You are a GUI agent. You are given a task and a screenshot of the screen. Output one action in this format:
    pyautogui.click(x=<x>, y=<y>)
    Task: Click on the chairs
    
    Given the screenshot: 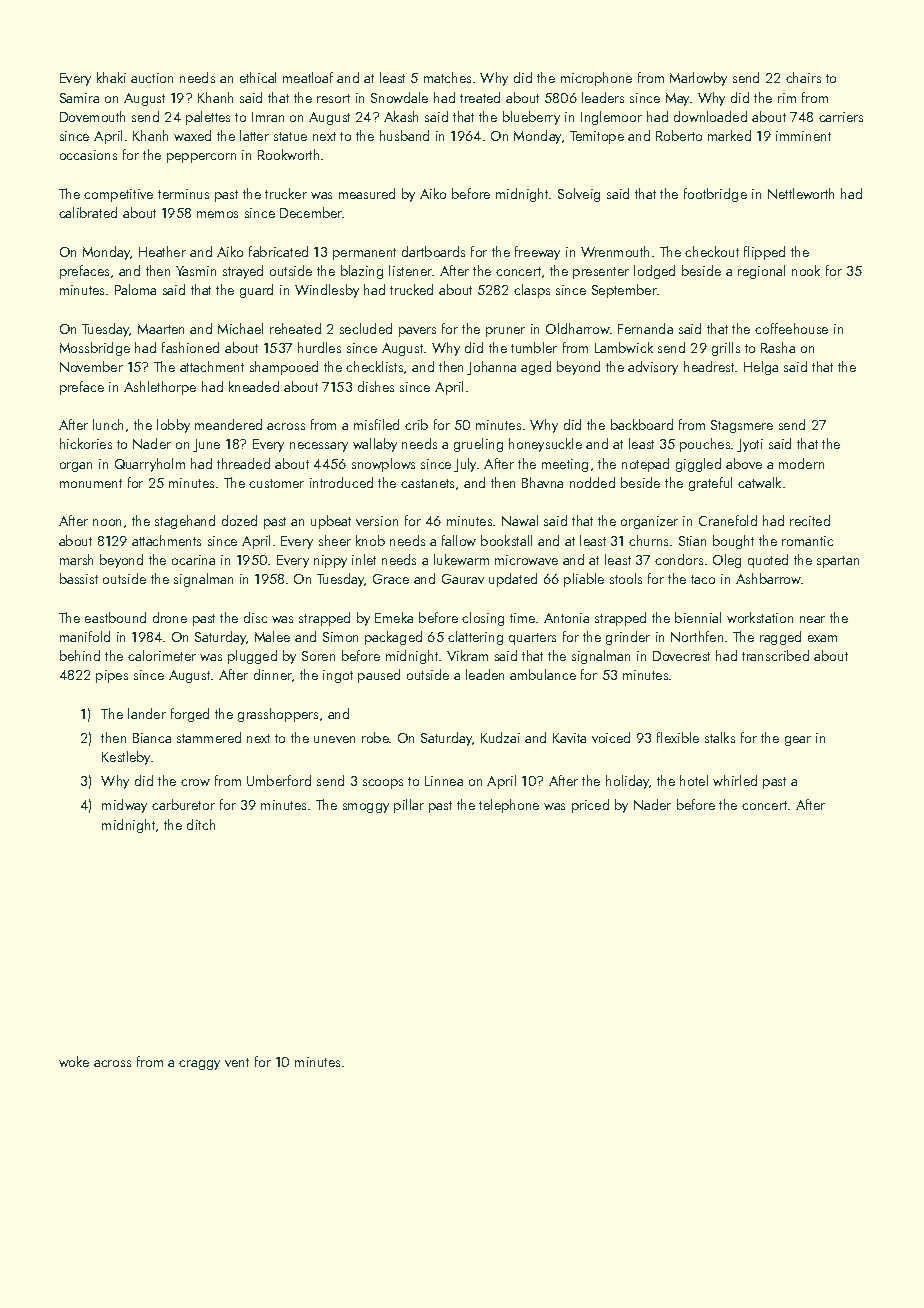 What is the action you would take?
    pyautogui.click(x=803, y=77)
